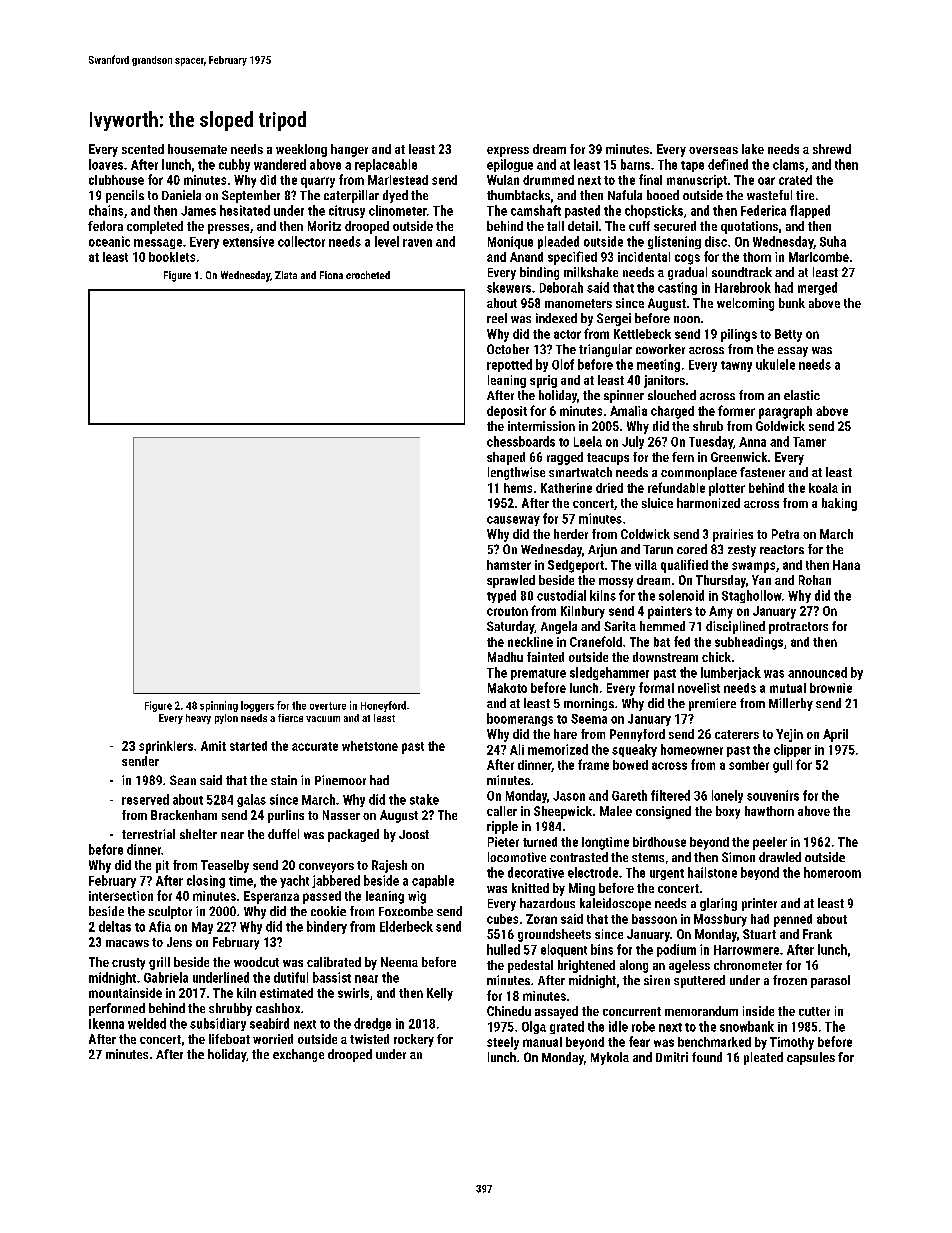 Image resolution: width=952 pixels, height=1233 pixels. I want to click on stake, so click(424, 799).
